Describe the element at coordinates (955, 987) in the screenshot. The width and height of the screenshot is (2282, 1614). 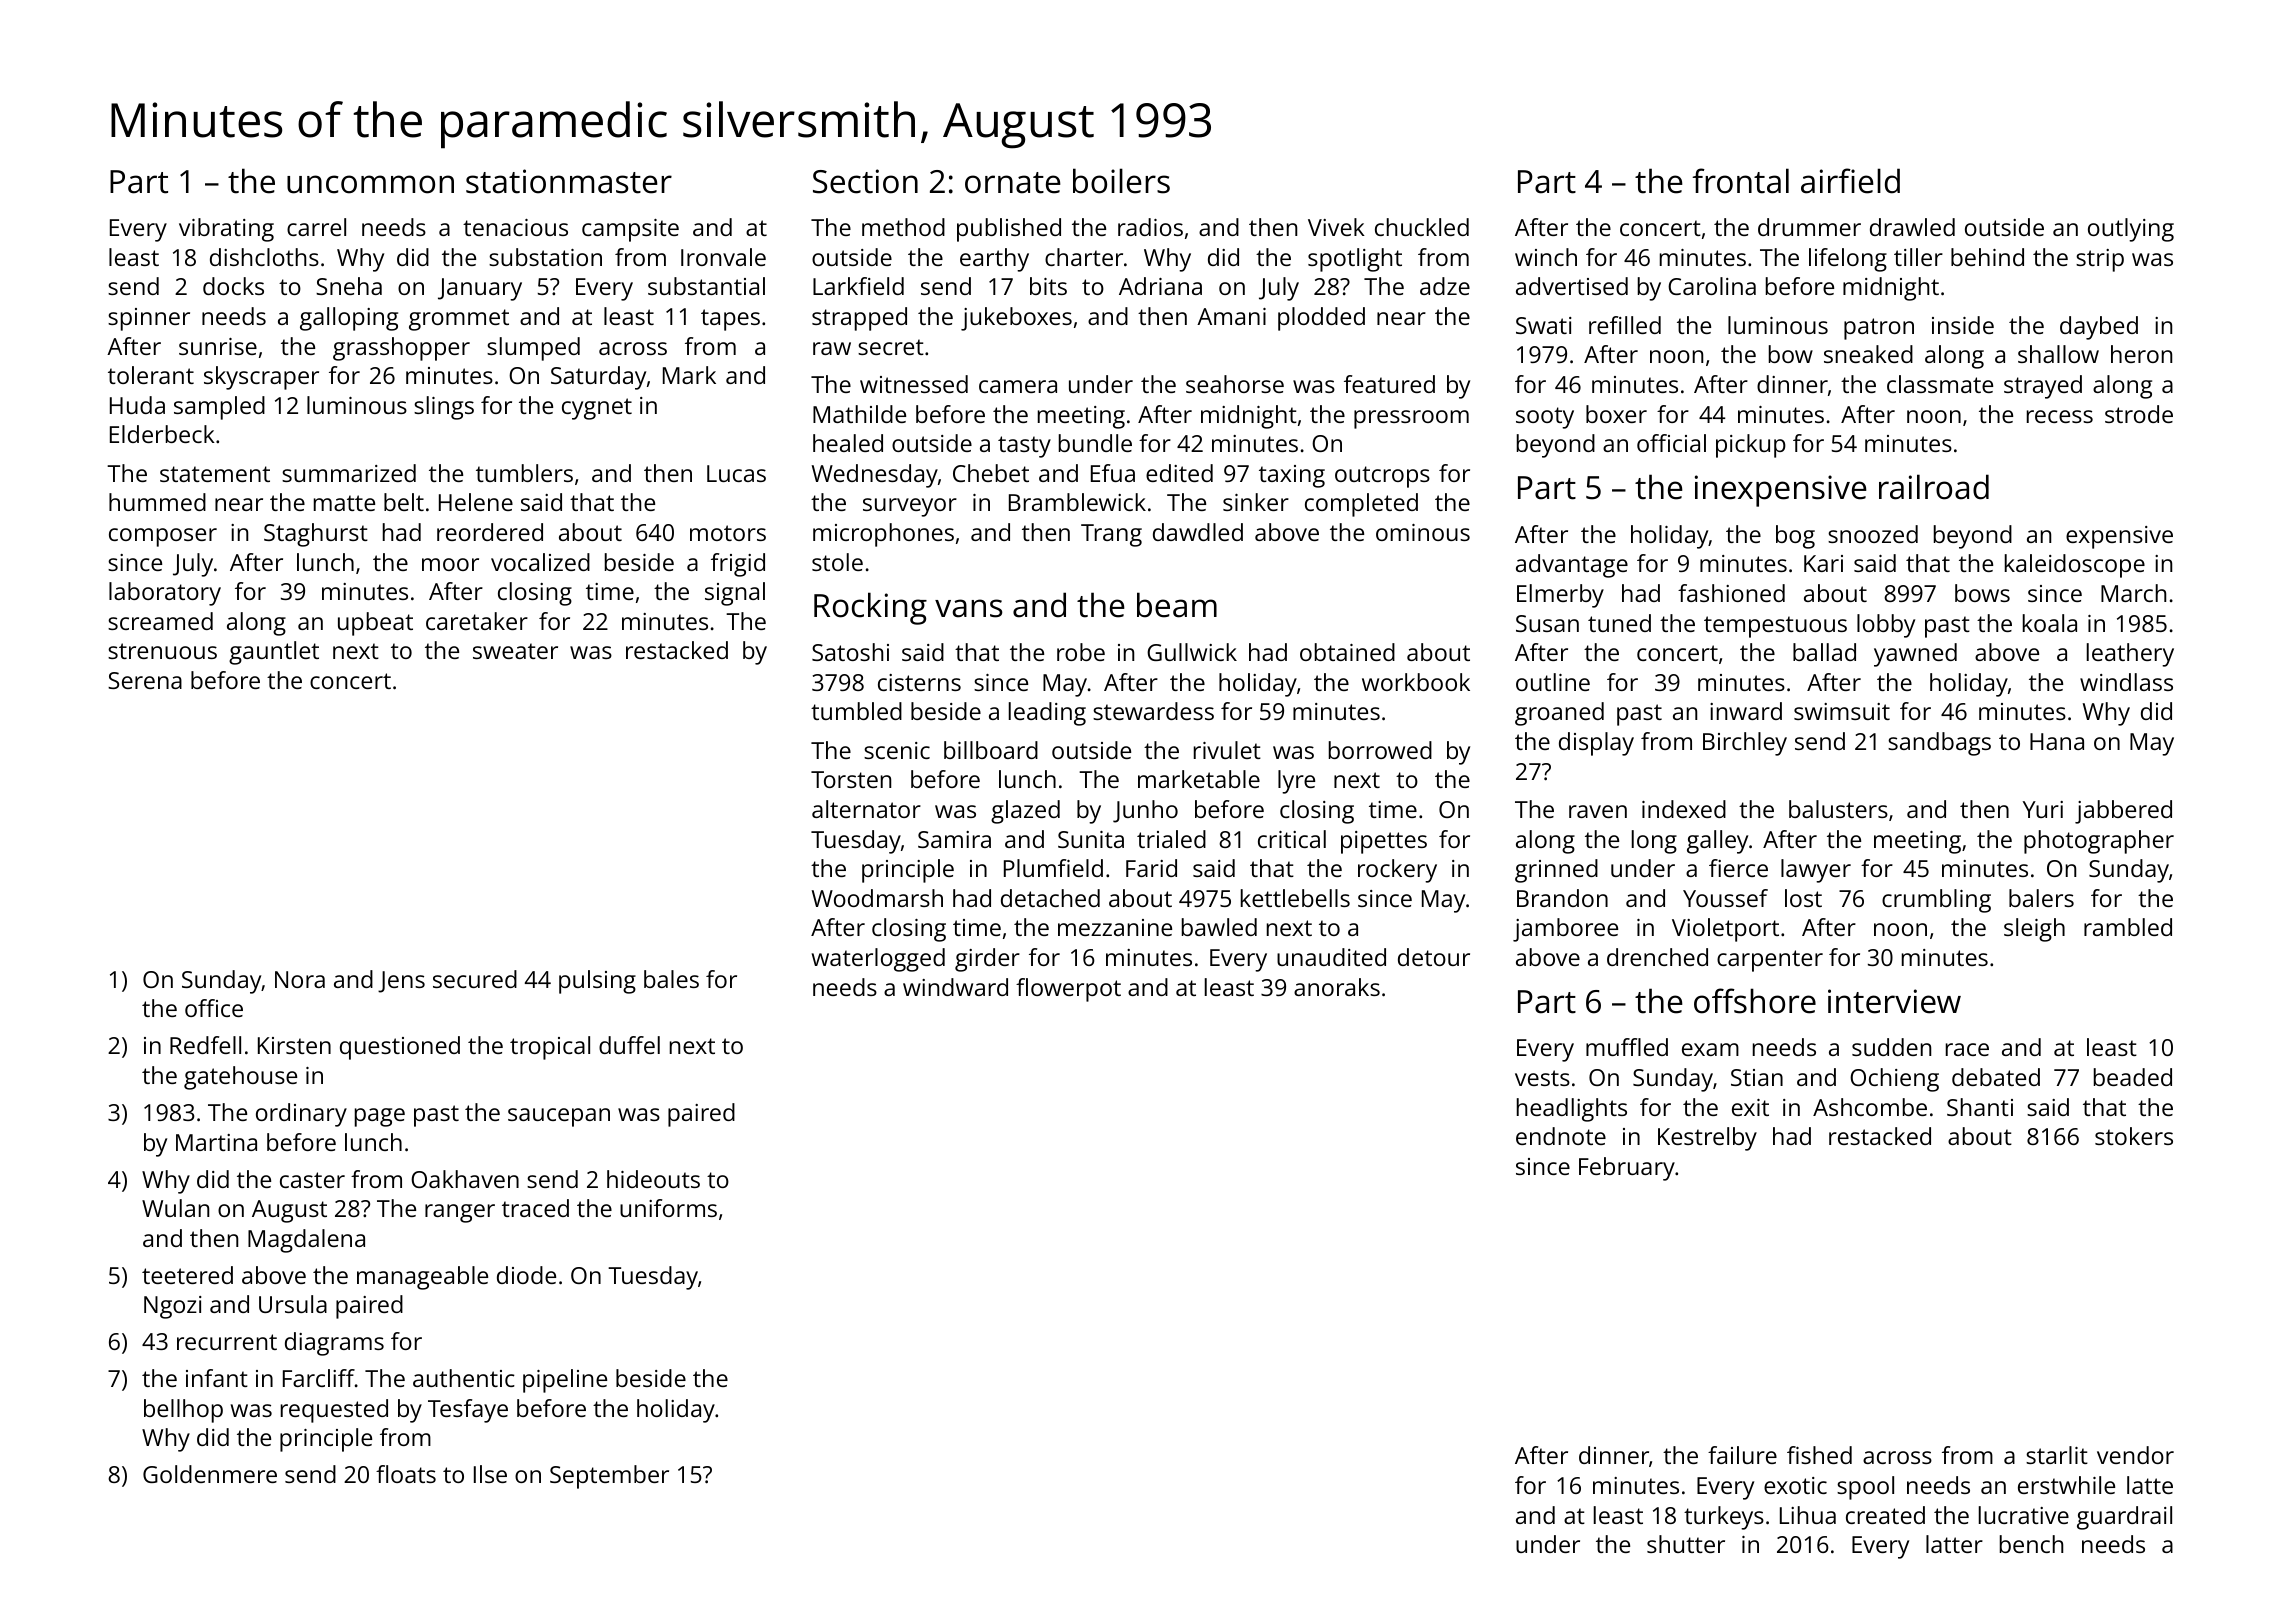
I see `windward` at that location.
